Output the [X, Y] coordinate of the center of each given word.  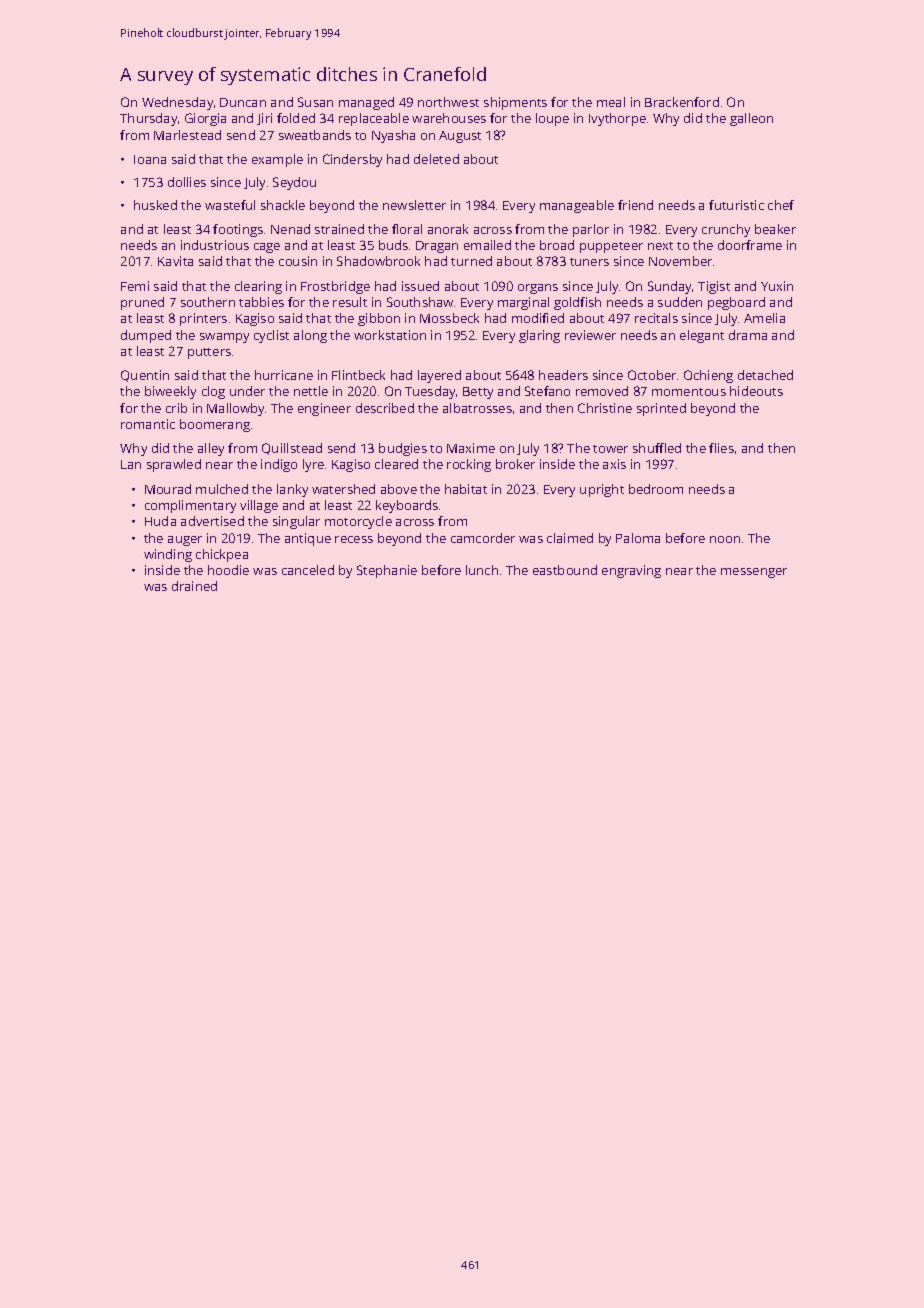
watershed [343, 489]
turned [471, 261]
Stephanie [387, 571]
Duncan [243, 102]
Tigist [714, 287]
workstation [390, 335]
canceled [308, 570]
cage [267, 248]
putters [209, 353]
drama [748, 335]
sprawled [174, 465]
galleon [751, 119]
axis [614, 464]
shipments [515, 103]
